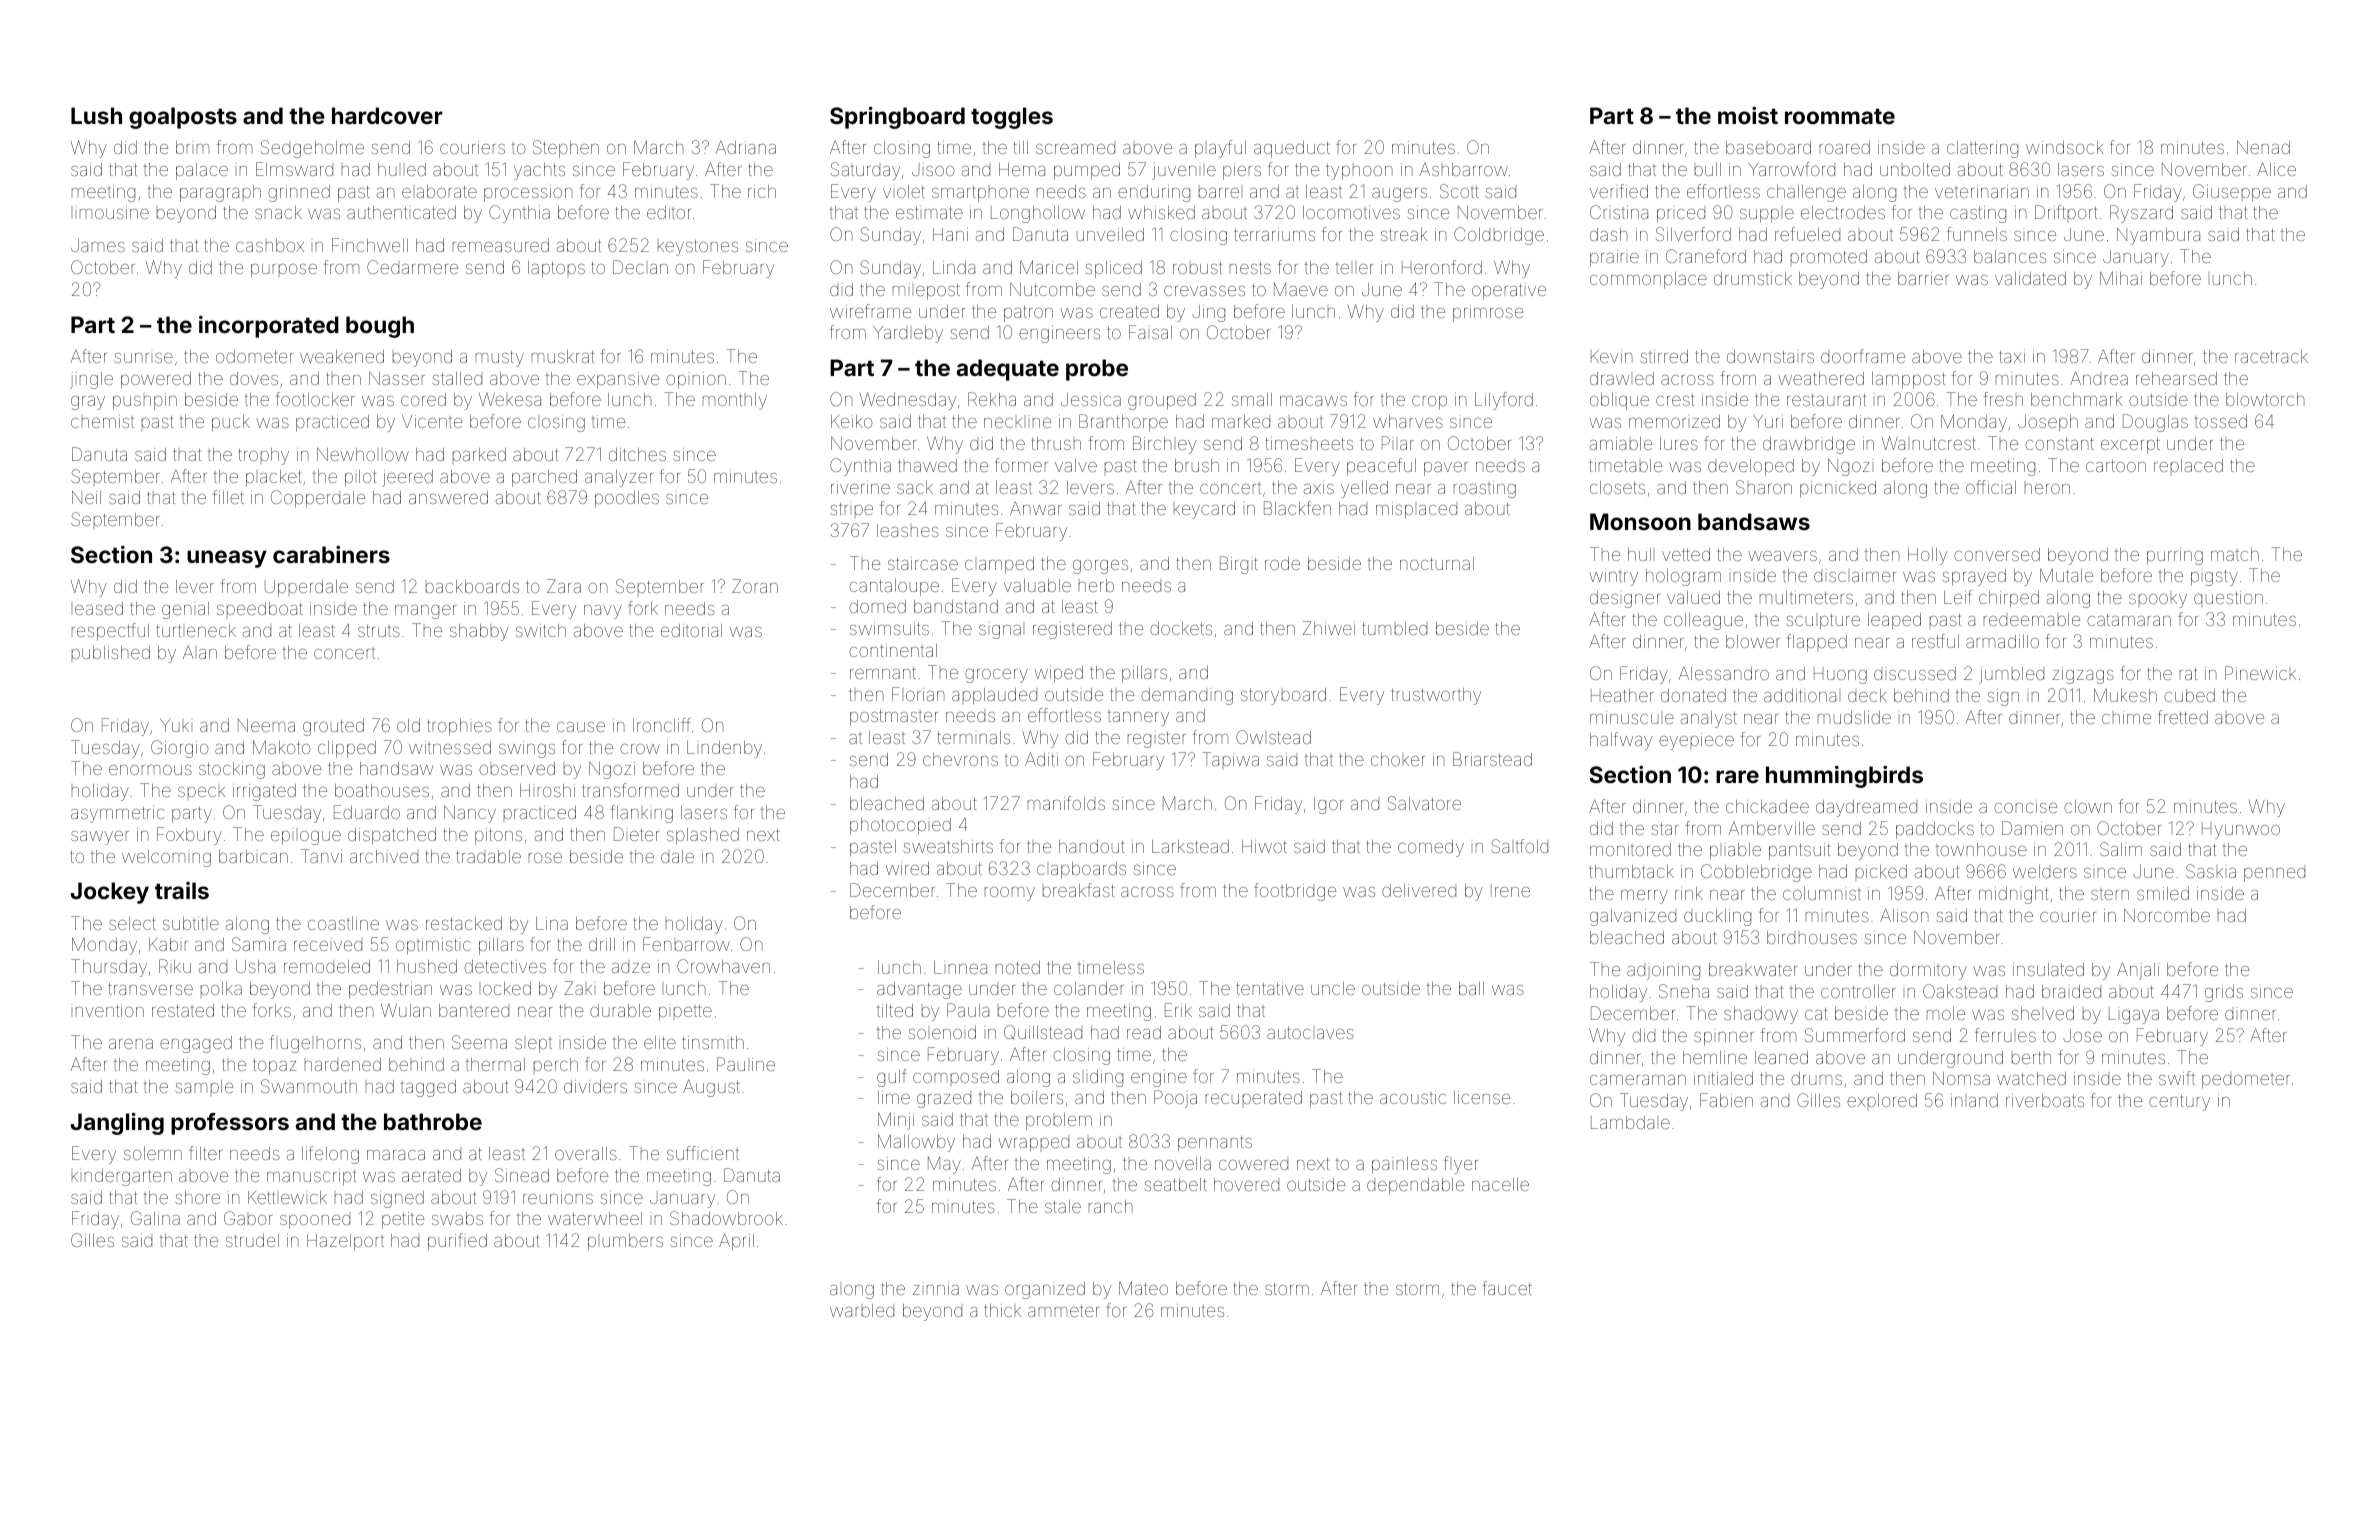  What do you see at coordinates (1079, 890) in the screenshot?
I see `breakfast` at bounding box center [1079, 890].
